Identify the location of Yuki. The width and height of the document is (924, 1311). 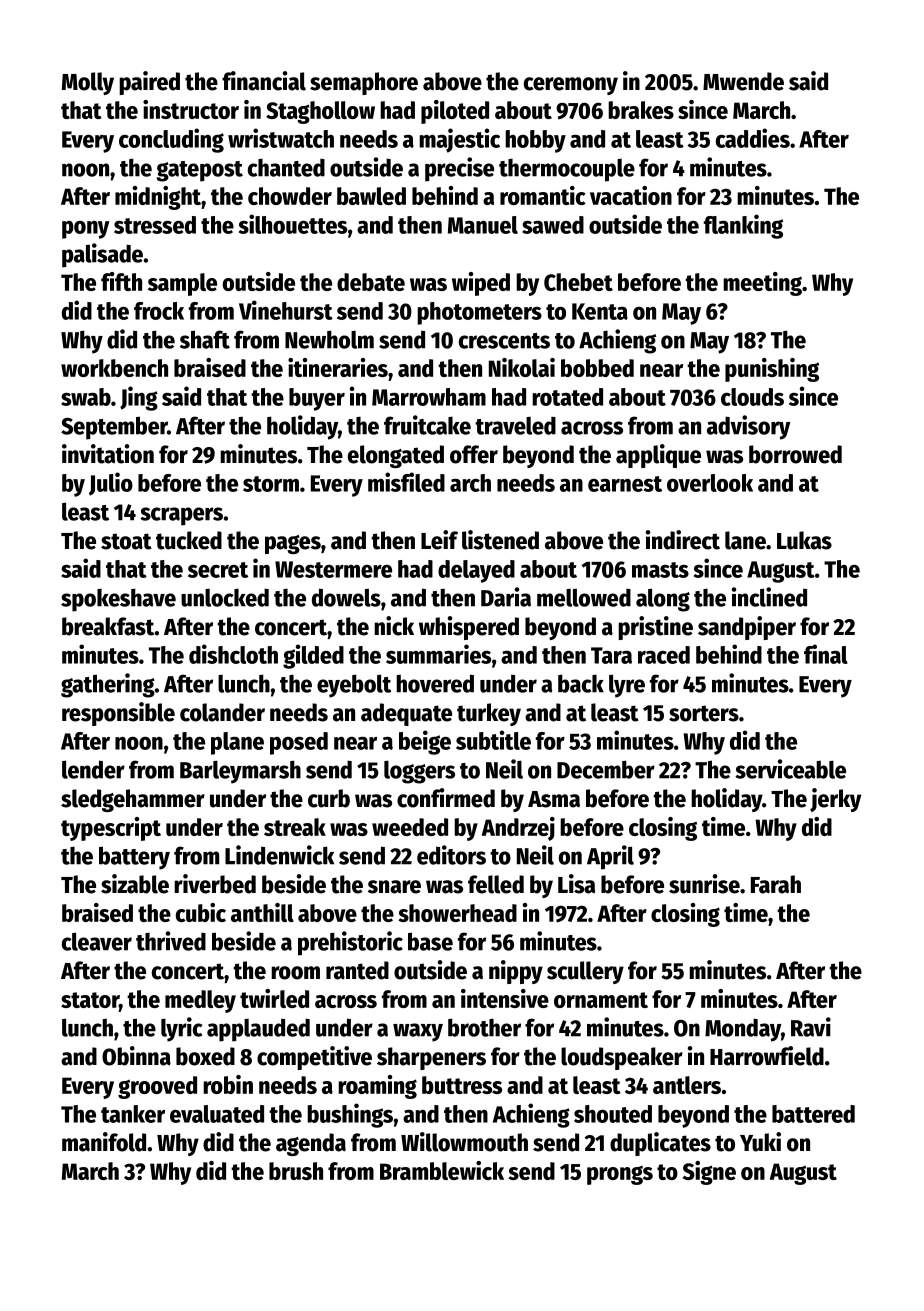
(760, 1142).
